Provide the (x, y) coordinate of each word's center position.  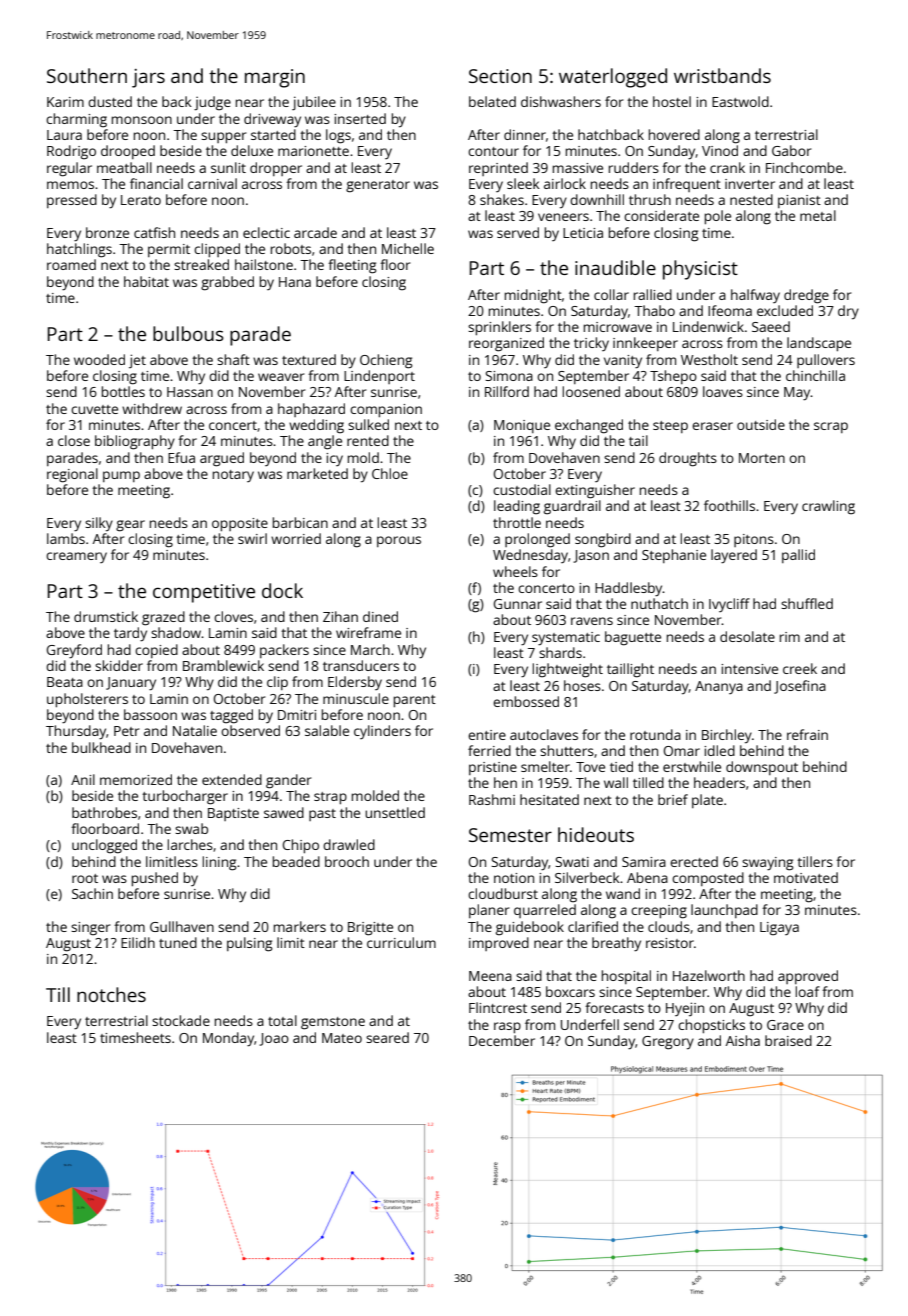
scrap (831, 427)
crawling (828, 507)
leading (517, 507)
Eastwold (740, 101)
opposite (240, 524)
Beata (65, 682)
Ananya (719, 687)
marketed (317, 473)
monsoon (142, 120)
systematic (566, 639)
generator (378, 186)
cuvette (94, 409)
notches (111, 994)
